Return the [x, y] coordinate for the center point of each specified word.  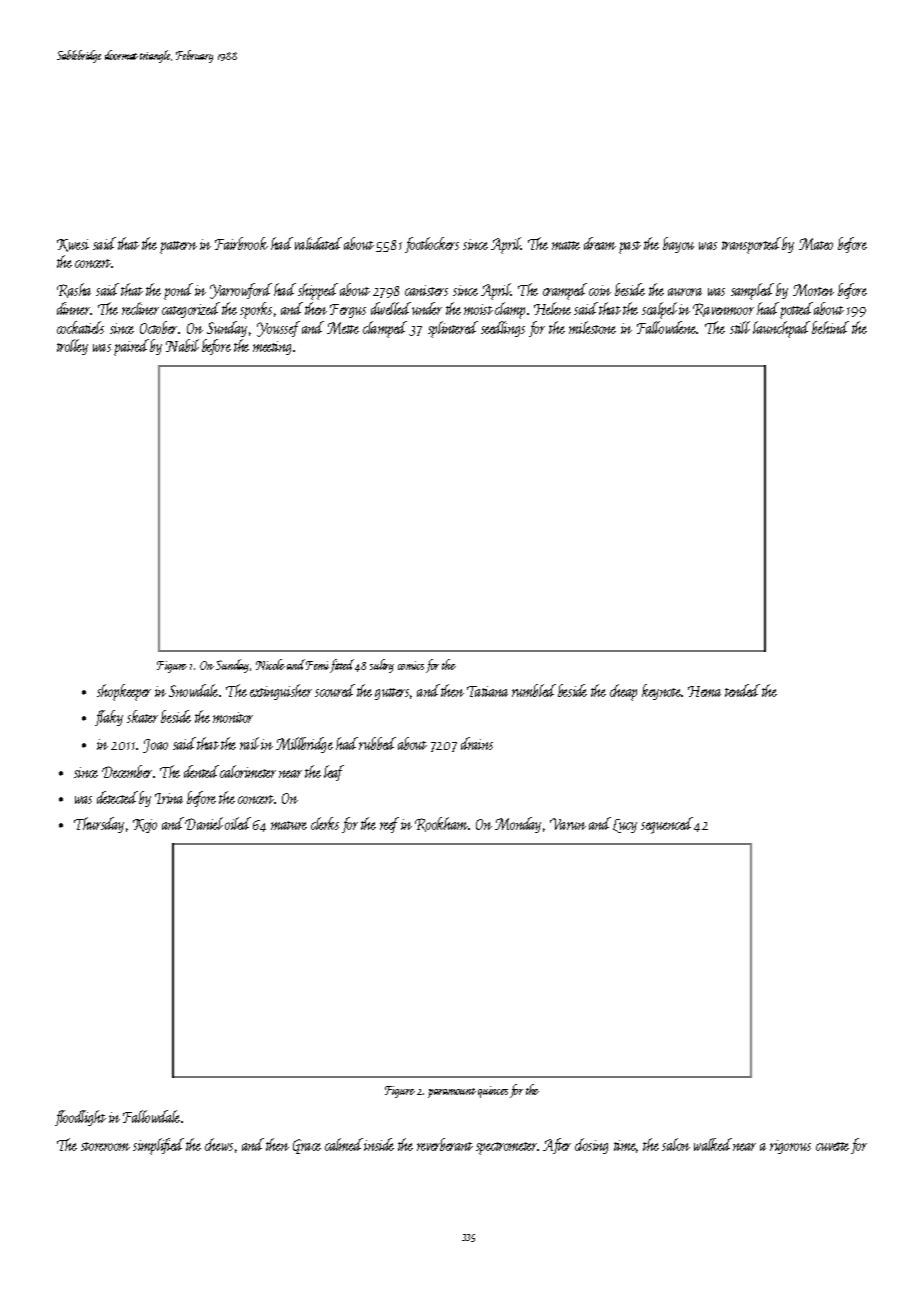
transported [751, 245]
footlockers [432, 245]
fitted [342, 666]
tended [742, 690]
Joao [155, 746]
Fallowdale [151, 1116]
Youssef [278, 329]
